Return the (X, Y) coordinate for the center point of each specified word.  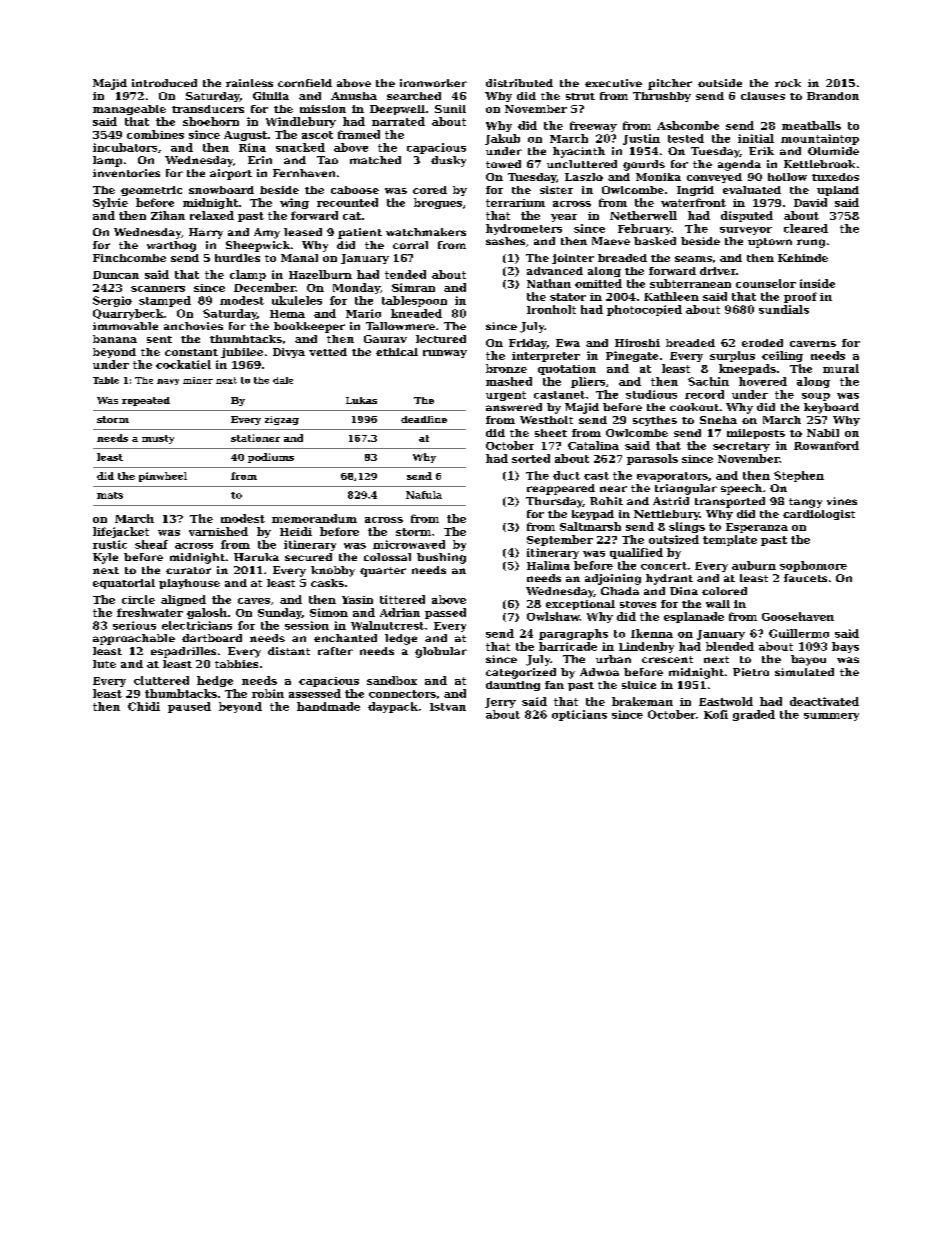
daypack (393, 707)
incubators (125, 147)
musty (158, 439)
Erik (761, 151)
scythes (655, 421)
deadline (424, 419)
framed (359, 134)
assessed (315, 693)
